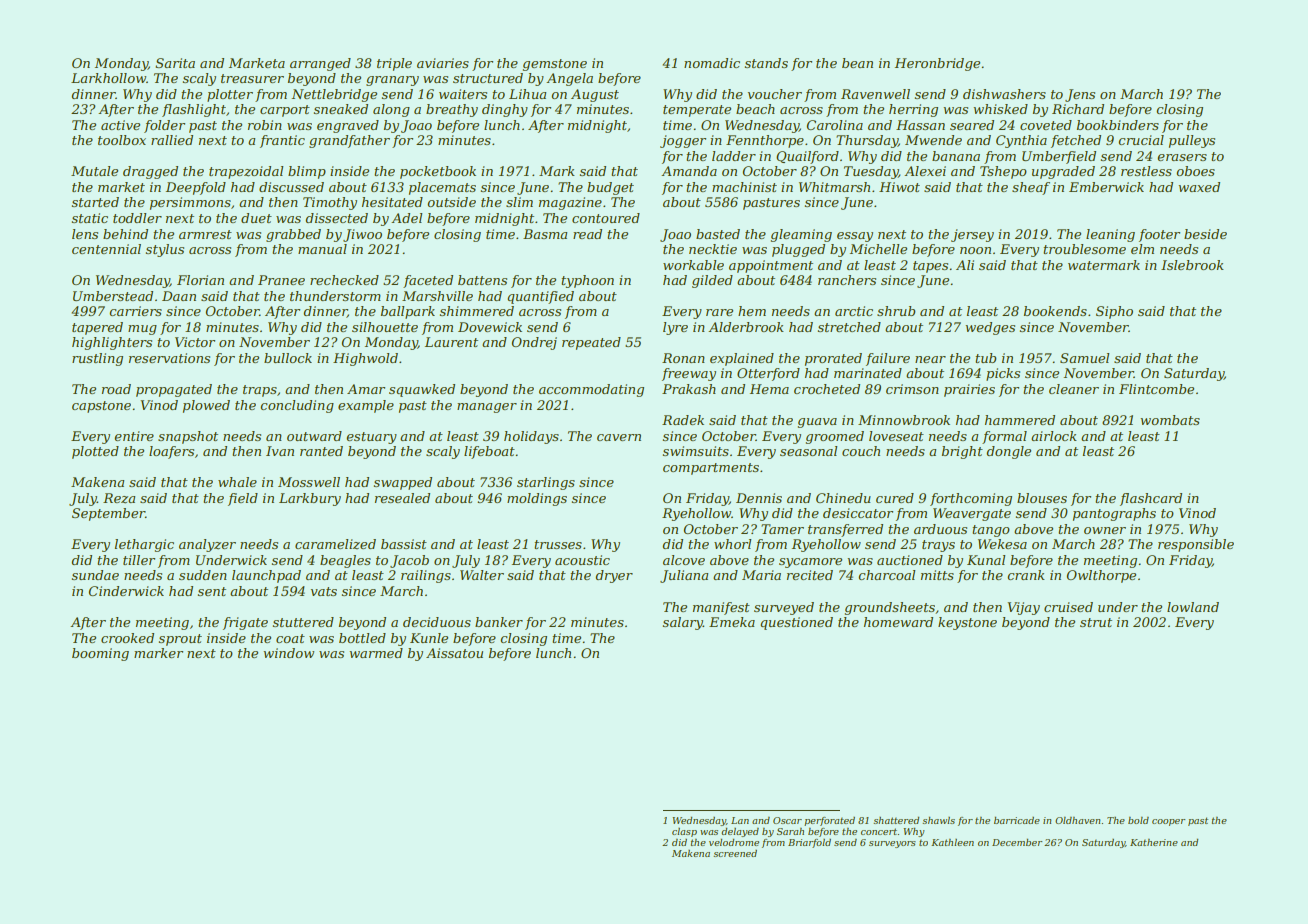  I want to click on bookbinders, so click(1118, 125).
